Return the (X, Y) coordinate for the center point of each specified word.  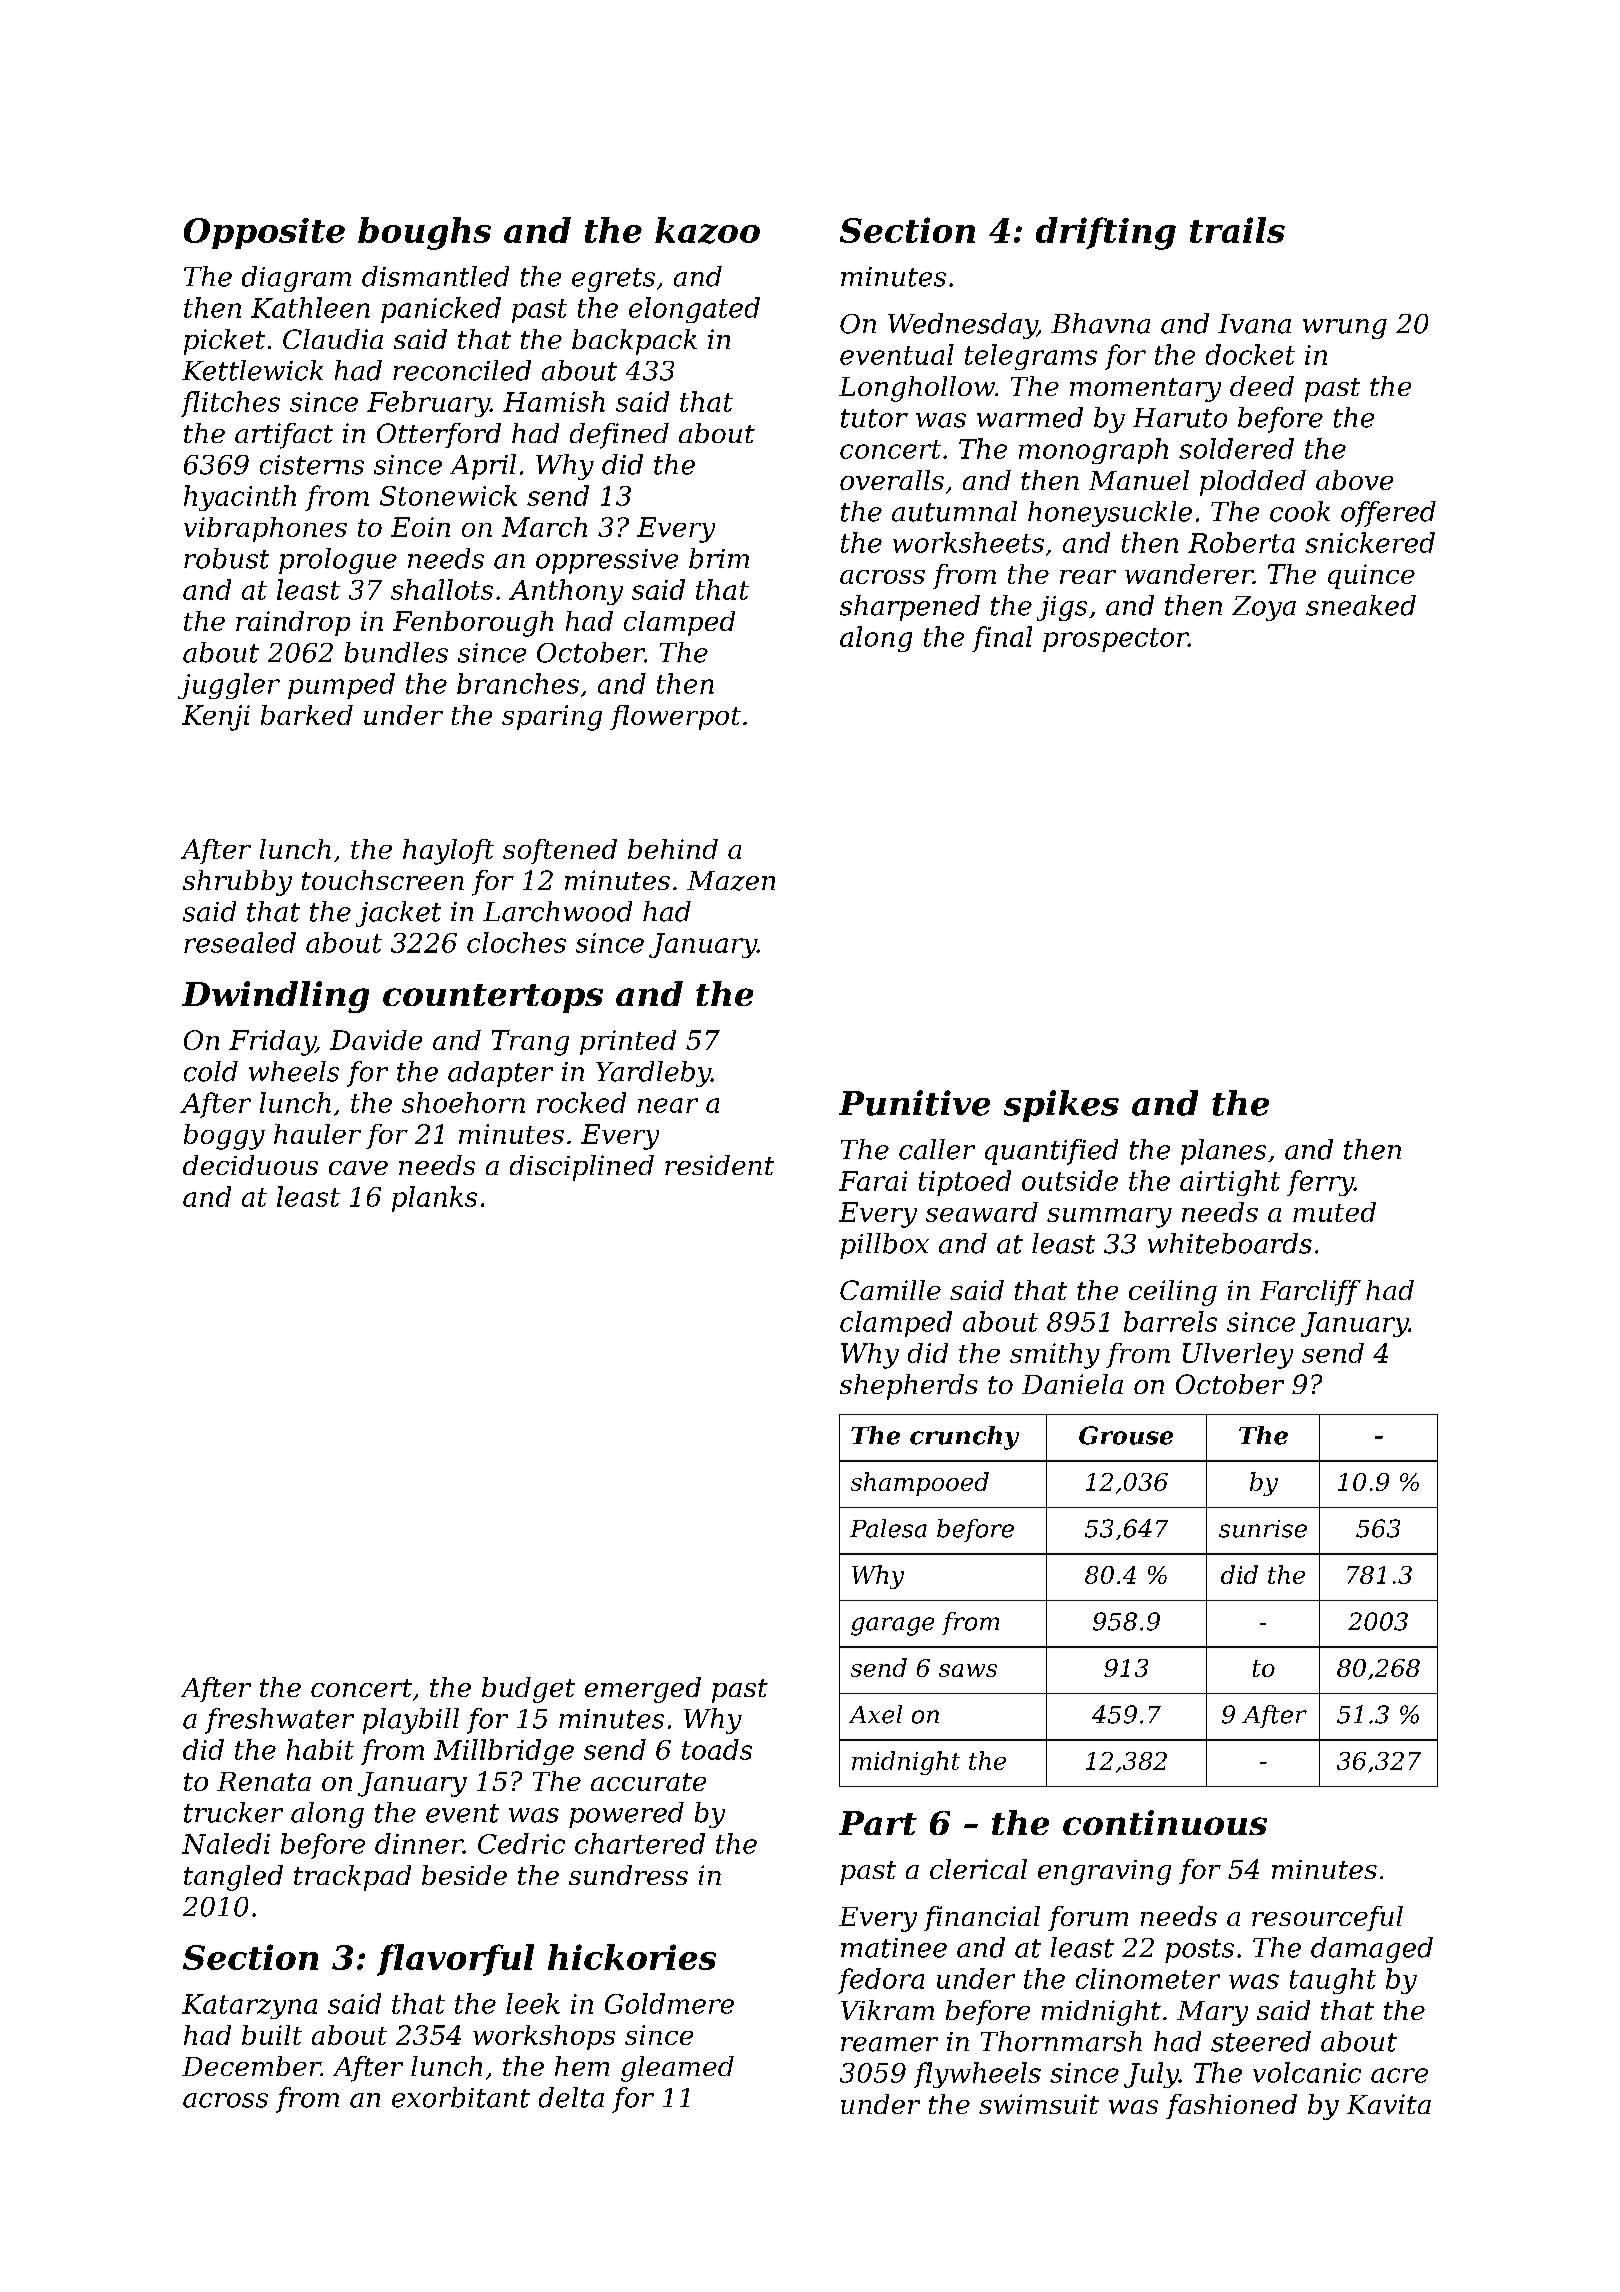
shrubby (237, 883)
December (251, 2066)
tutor (874, 418)
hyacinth (240, 498)
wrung (1345, 329)
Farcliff (1310, 1293)
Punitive (914, 1103)
